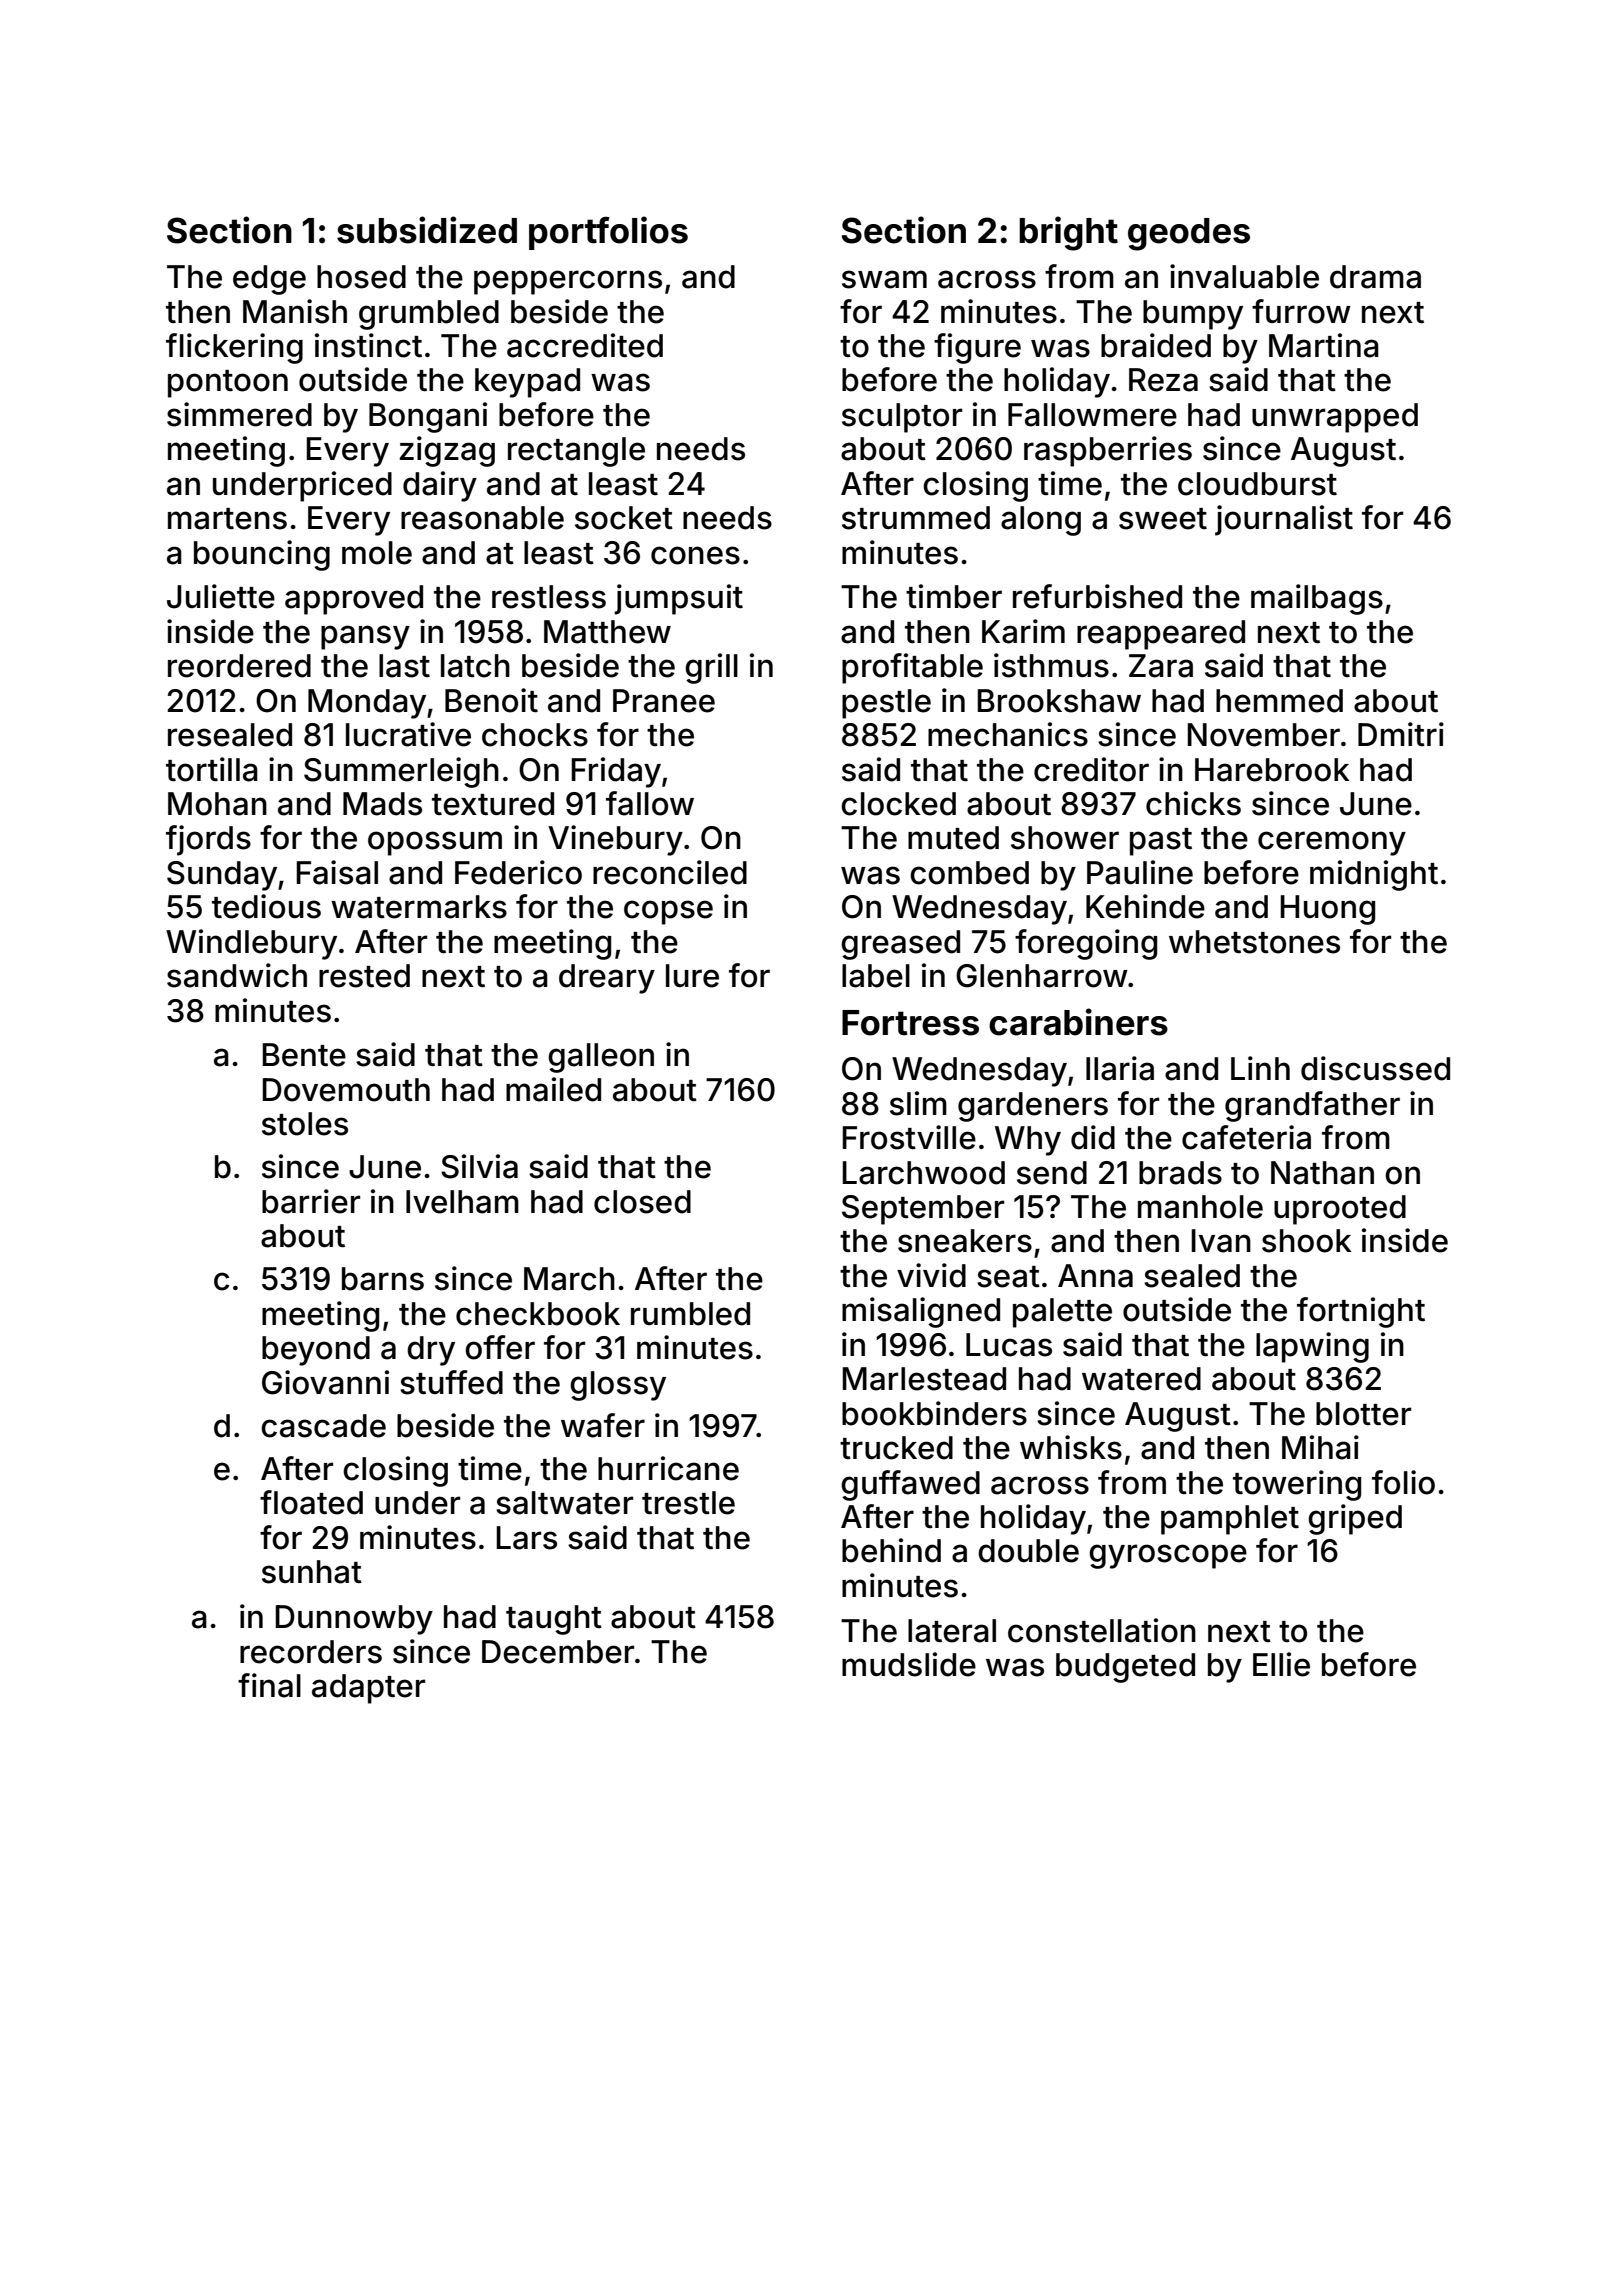 Image resolution: width=1620 pixels, height=2292 pixels. I want to click on simmered, so click(239, 414).
